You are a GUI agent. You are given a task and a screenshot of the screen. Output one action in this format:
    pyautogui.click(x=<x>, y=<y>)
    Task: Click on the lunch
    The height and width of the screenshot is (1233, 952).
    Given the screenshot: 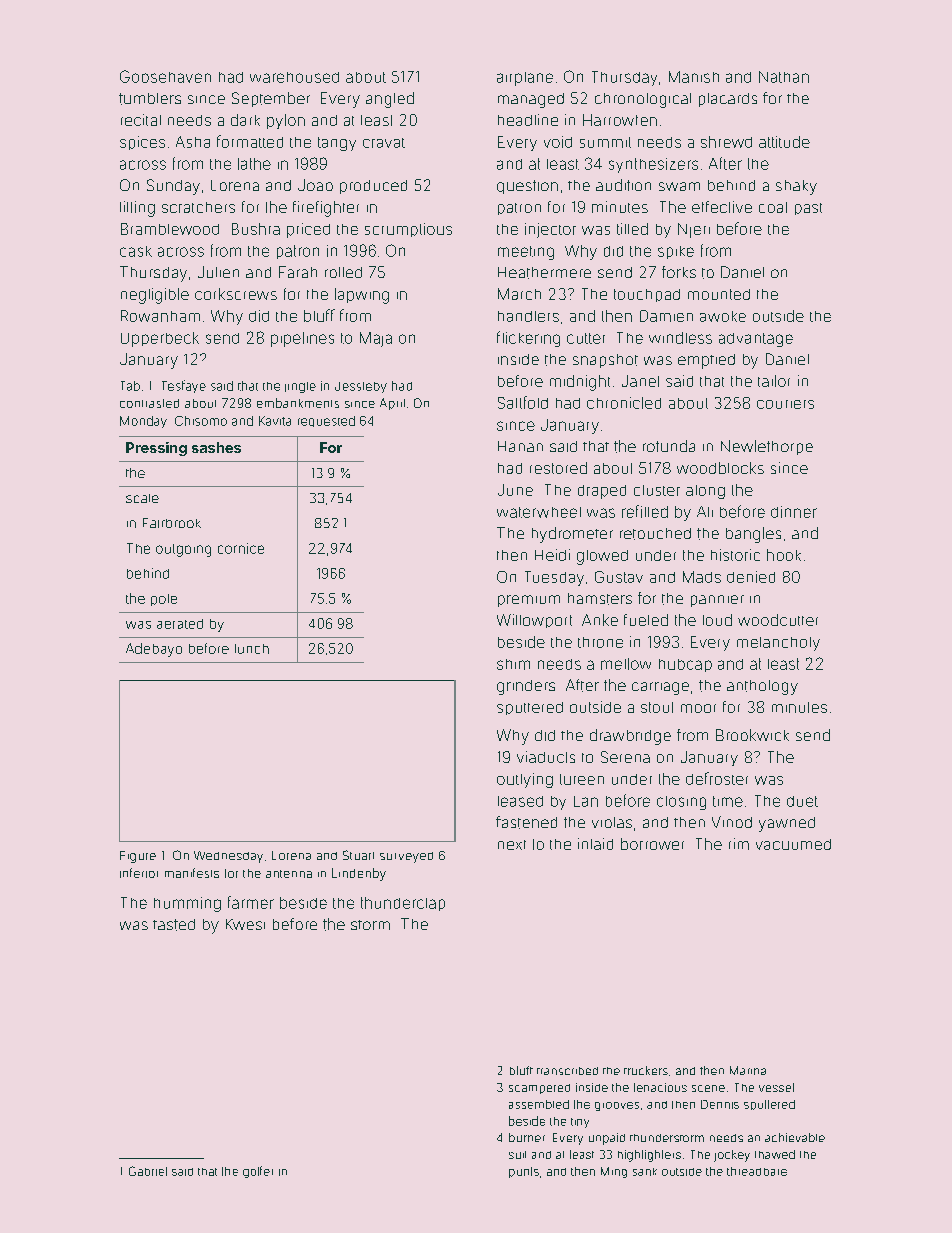 What is the action you would take?
    pyautogui.click(x=252, y=649)
